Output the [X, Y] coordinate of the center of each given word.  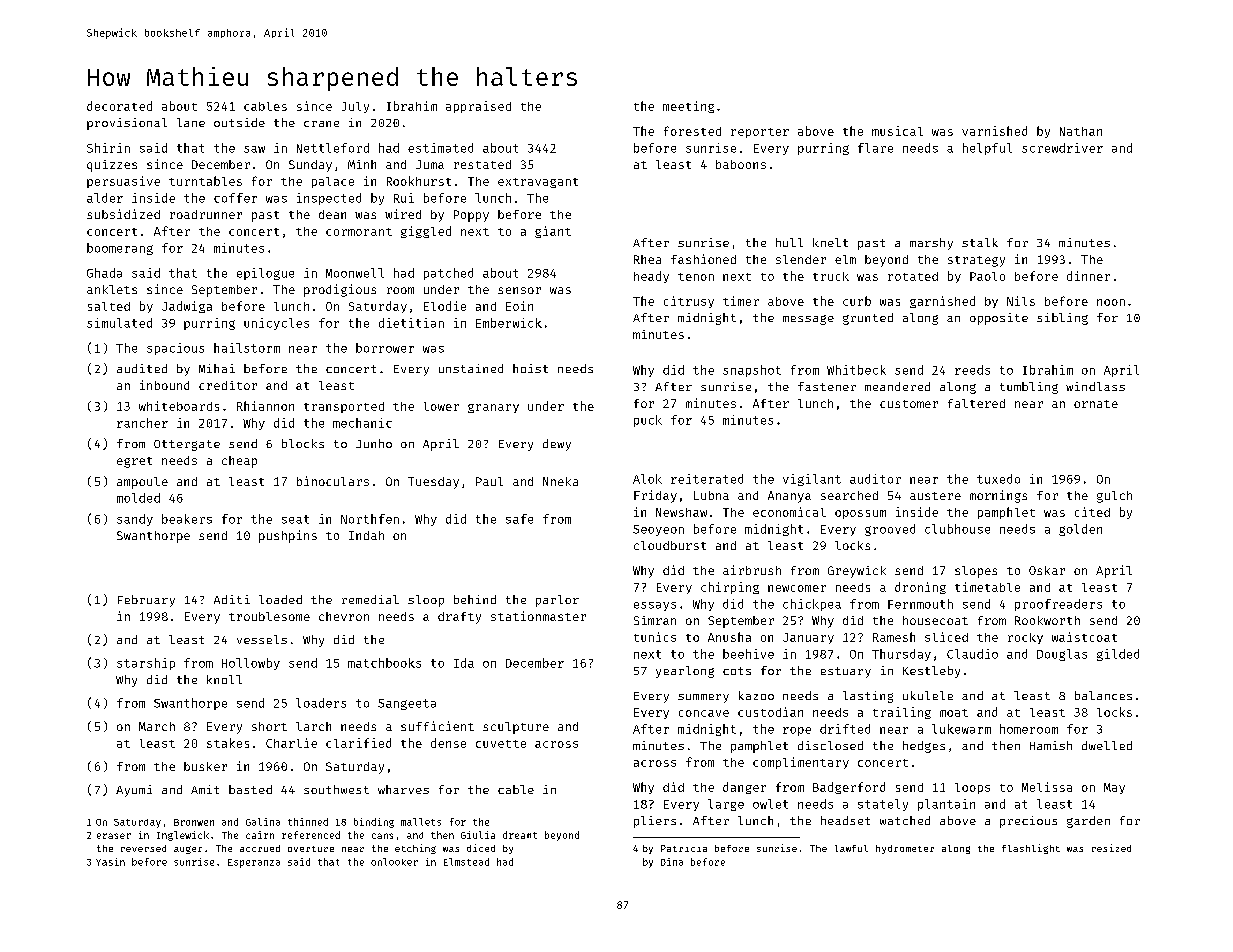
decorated [119, 106]
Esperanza [254, 863]
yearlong [685, 672]
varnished [994, 131]
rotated [913, 276]
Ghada [104, 273]
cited [1092, 512]
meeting [688, 107]
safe [519, 519]
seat [295, 519]
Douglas [1062, 655]
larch [313, 726]
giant [553, 232]
